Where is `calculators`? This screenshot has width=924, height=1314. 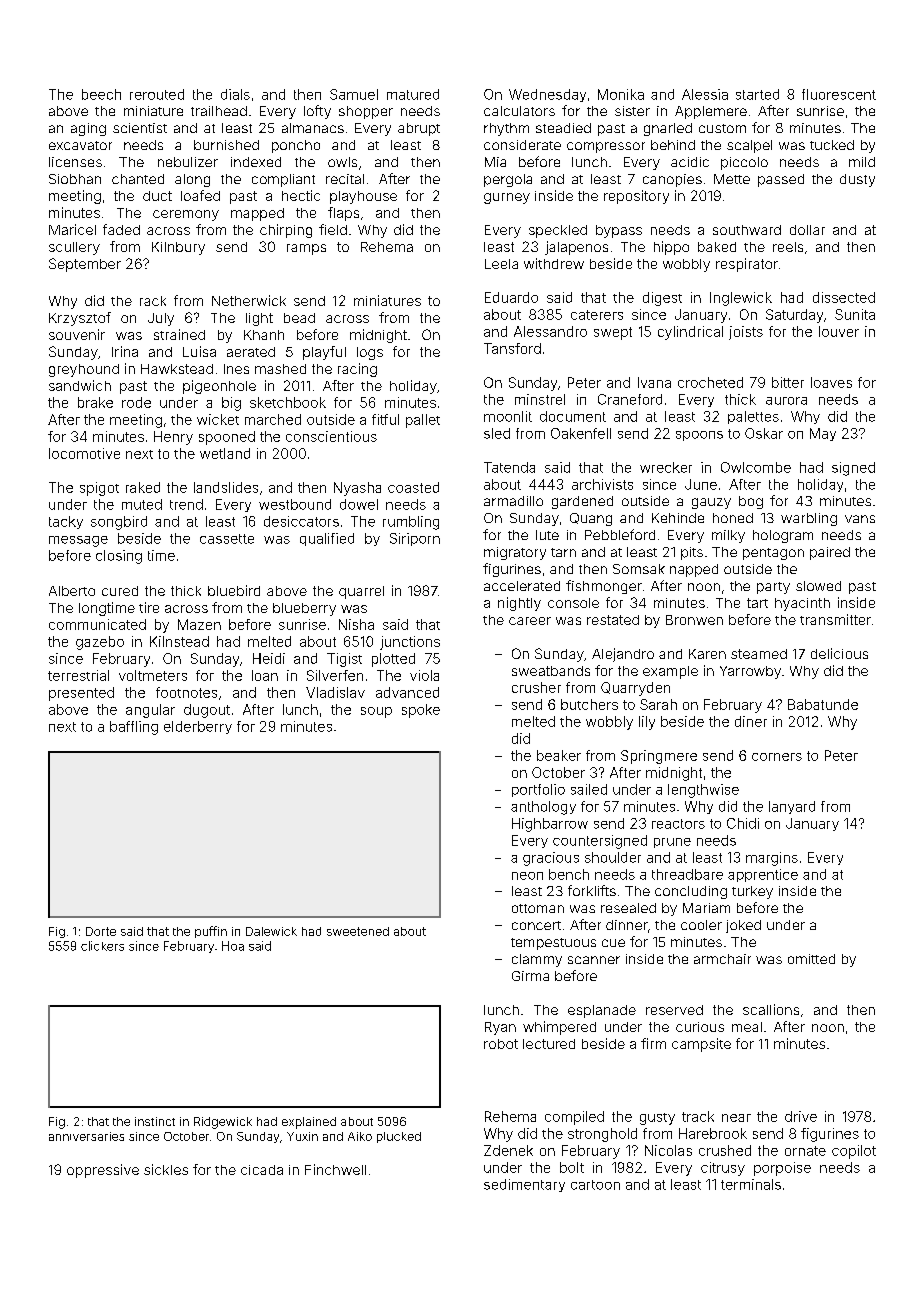 calculators is located at coordinates (519, 111).
